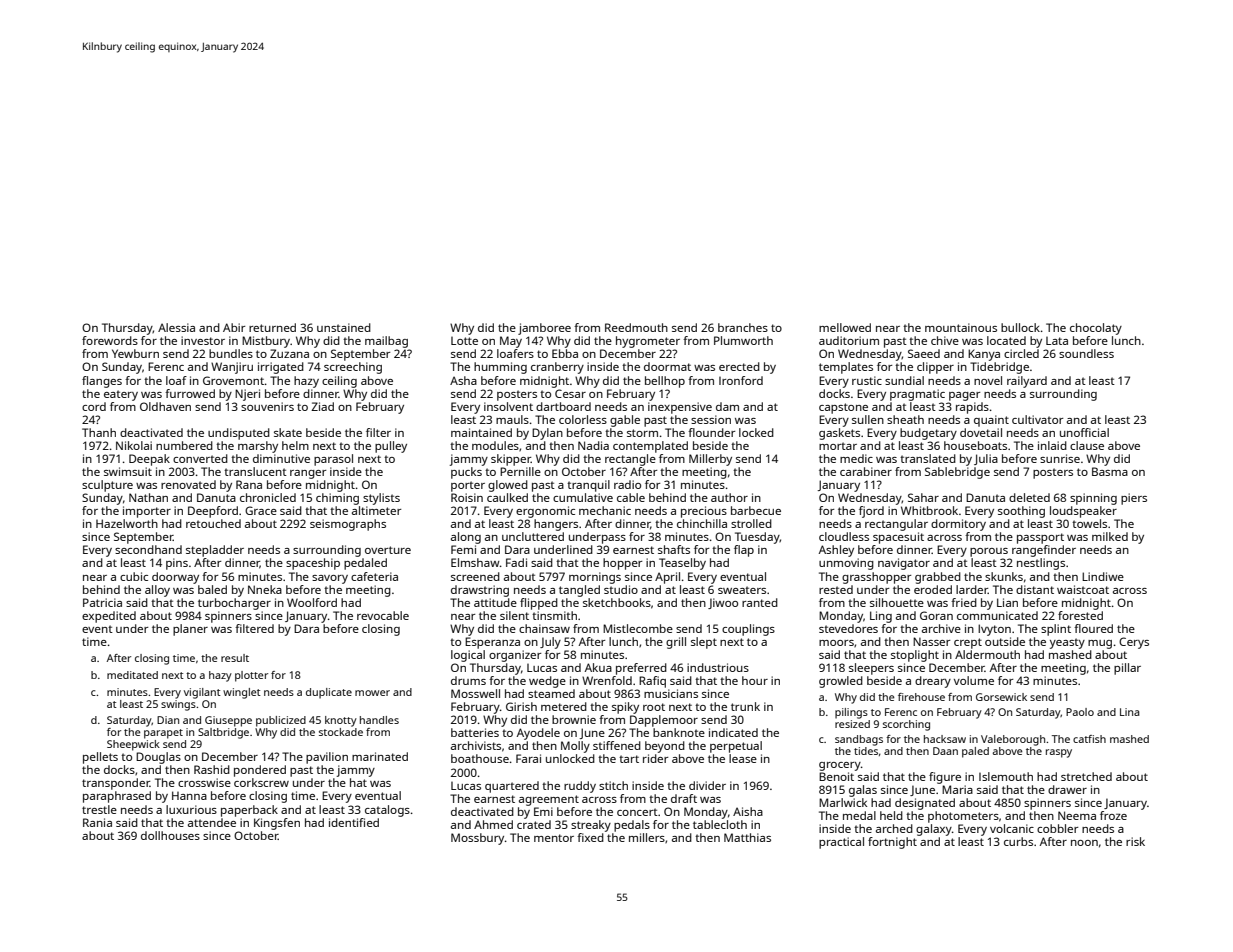 Image resolution: width=1233 pixels, height=952 pixels. Describe the element at coordinates (625, 421) in the screenshot. I see `gable` at that location.
